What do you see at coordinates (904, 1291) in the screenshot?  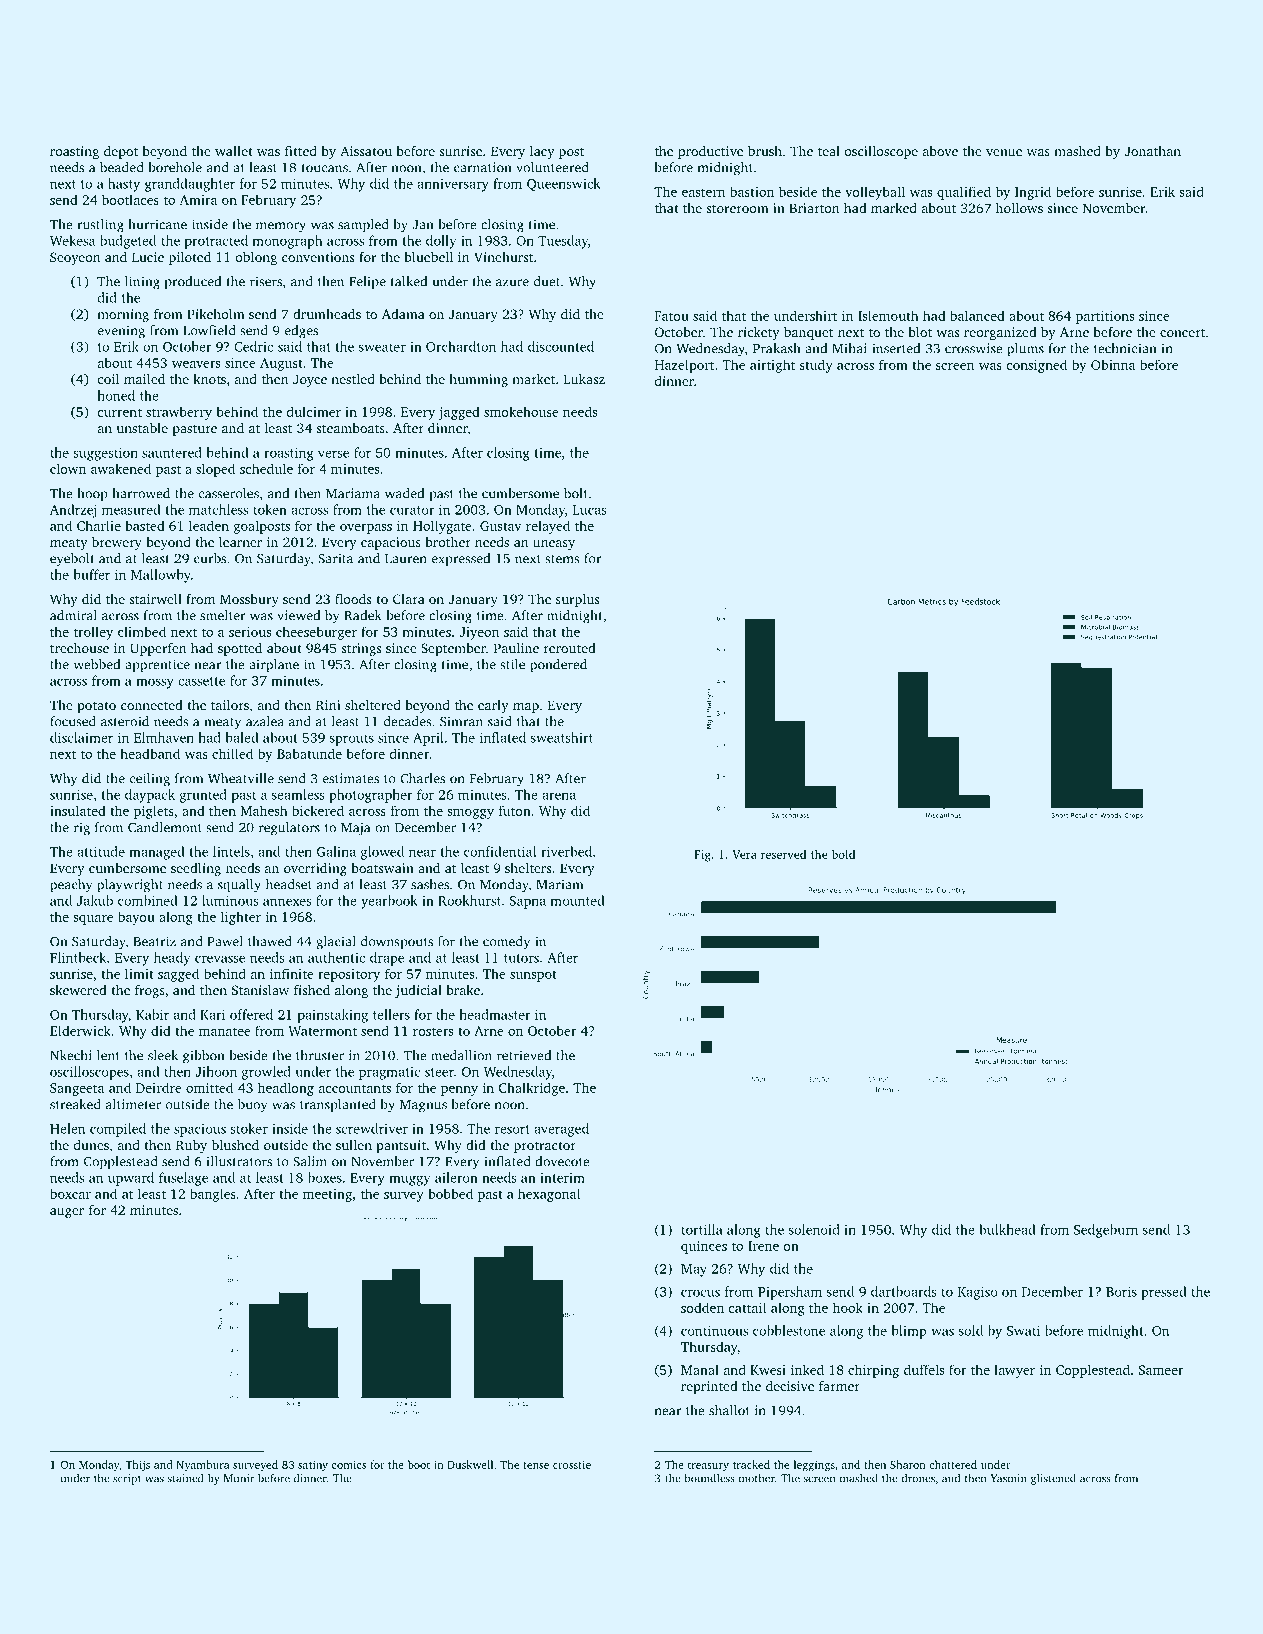 I see `dartboards` at bounding box center [904, 1291].
